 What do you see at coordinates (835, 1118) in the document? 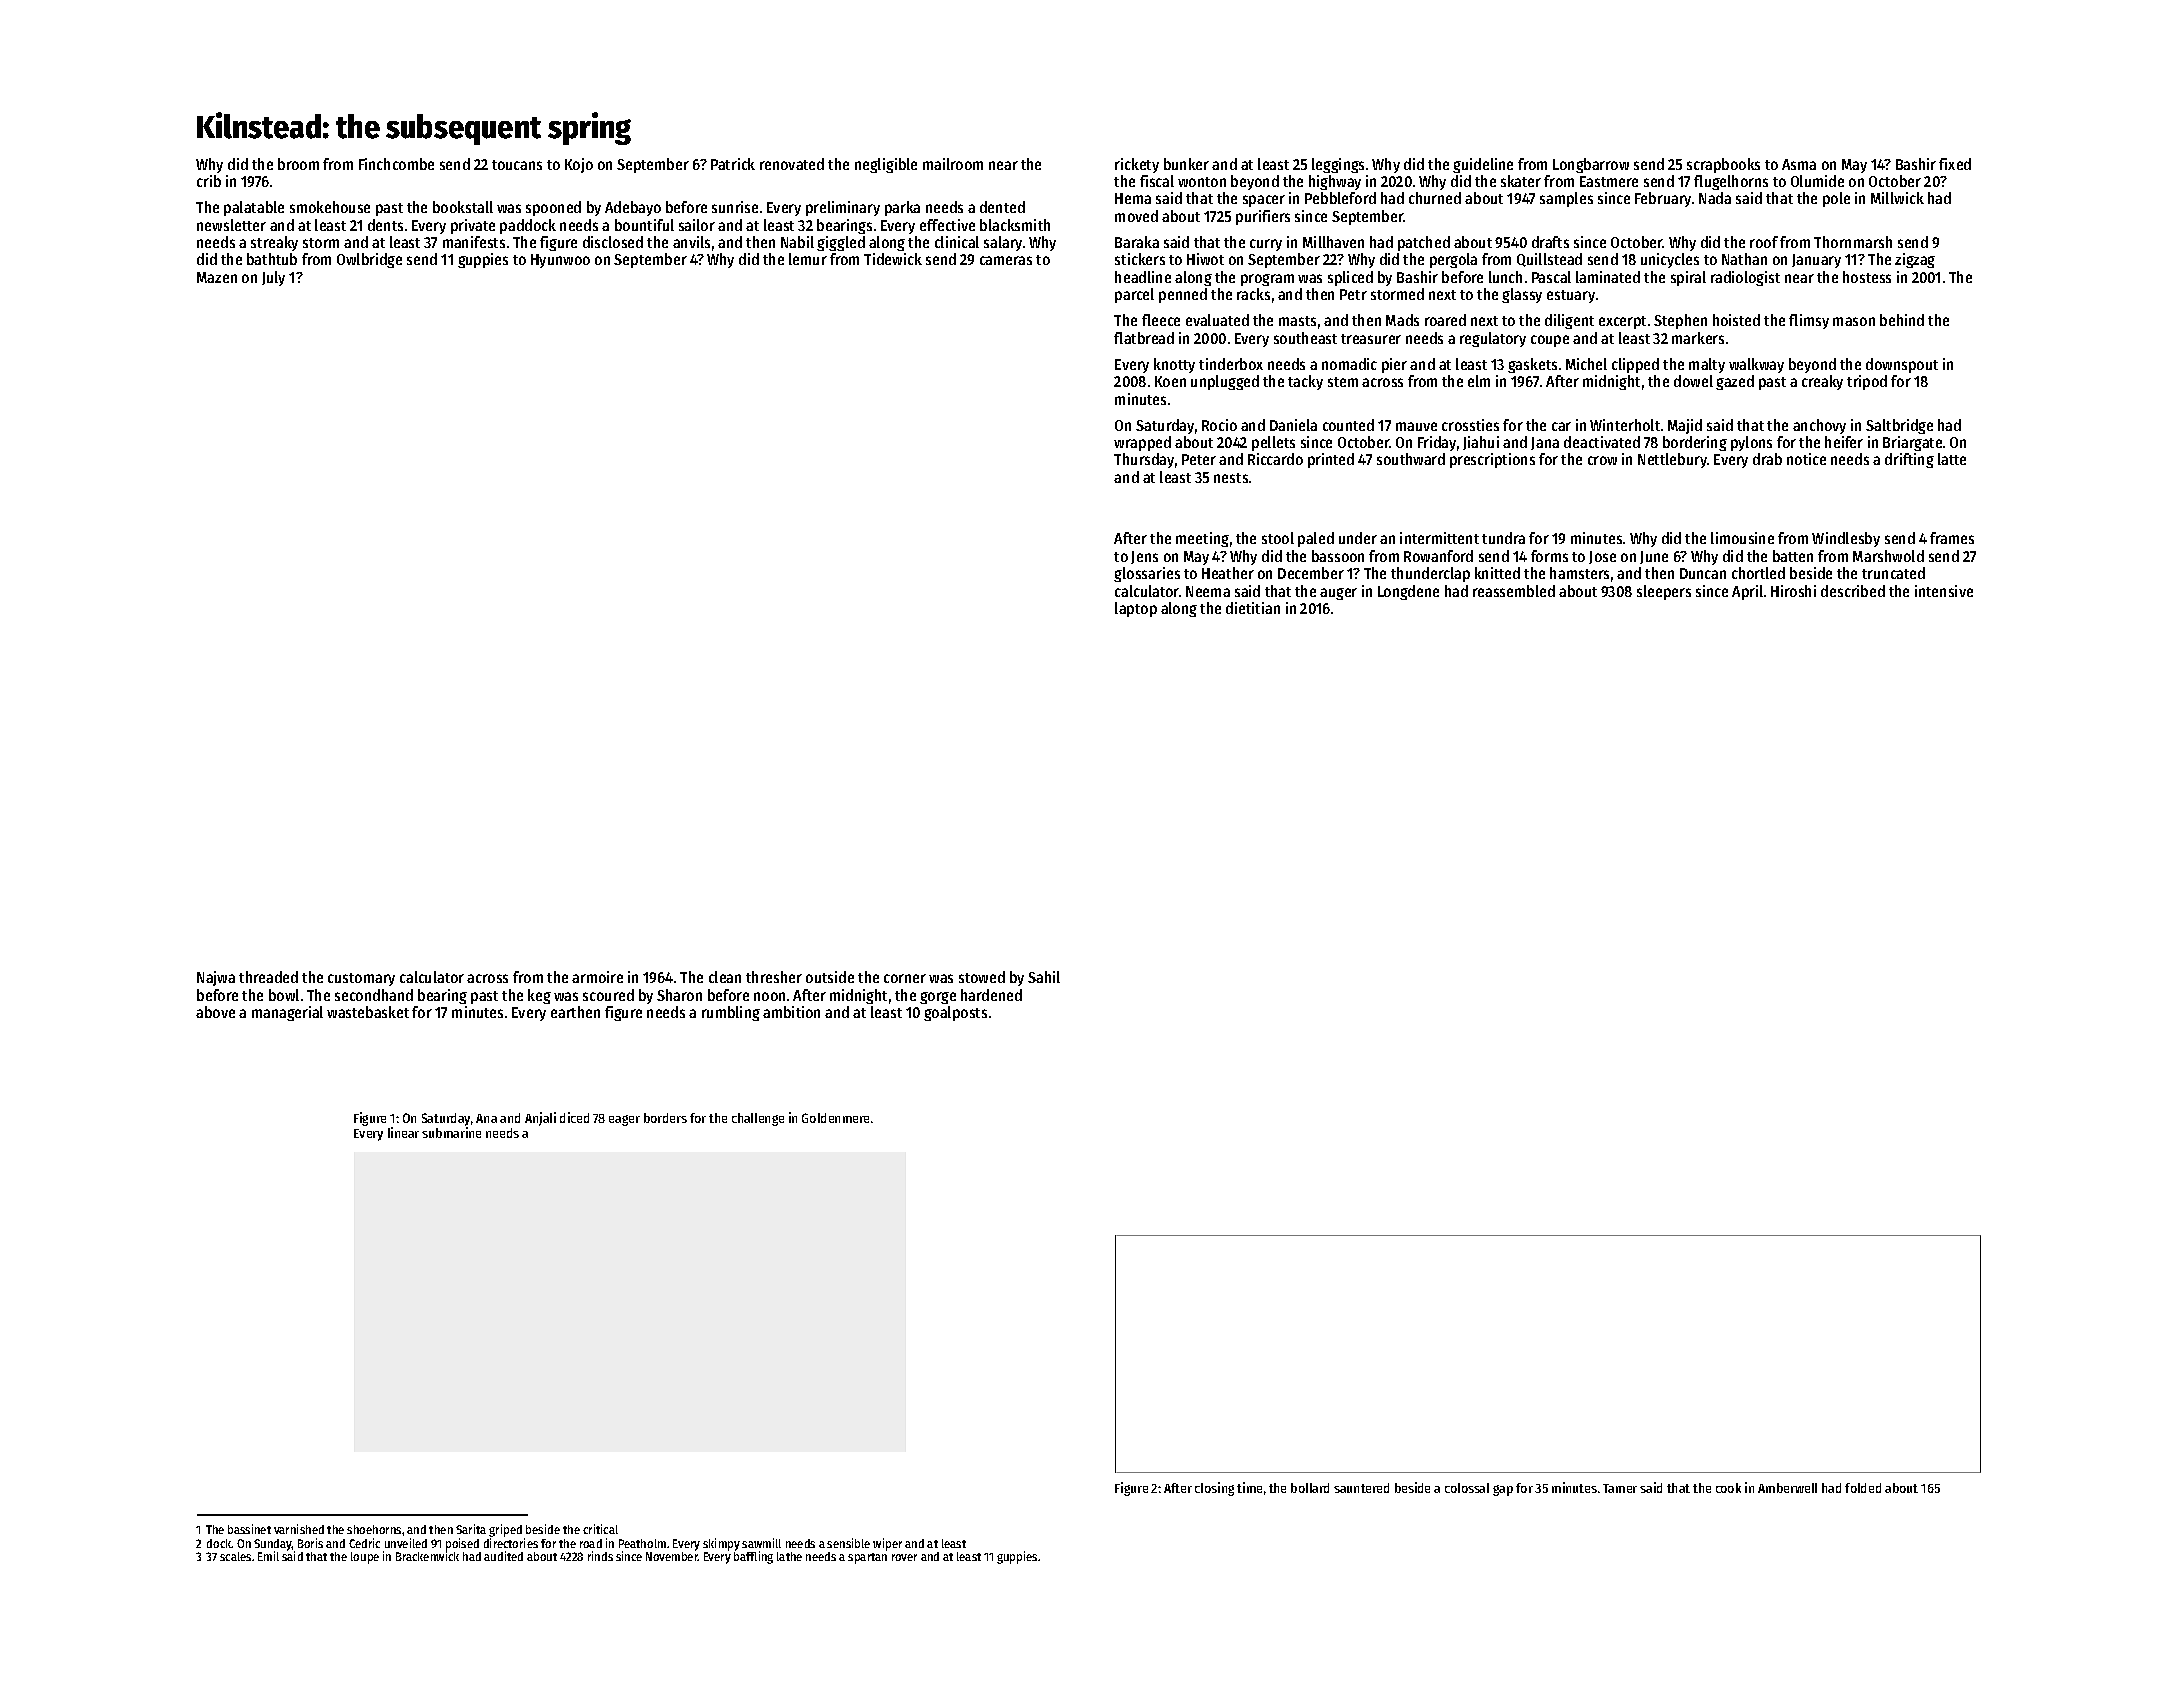
I see `Goldenmere` at bounding box center [835, 1118].
